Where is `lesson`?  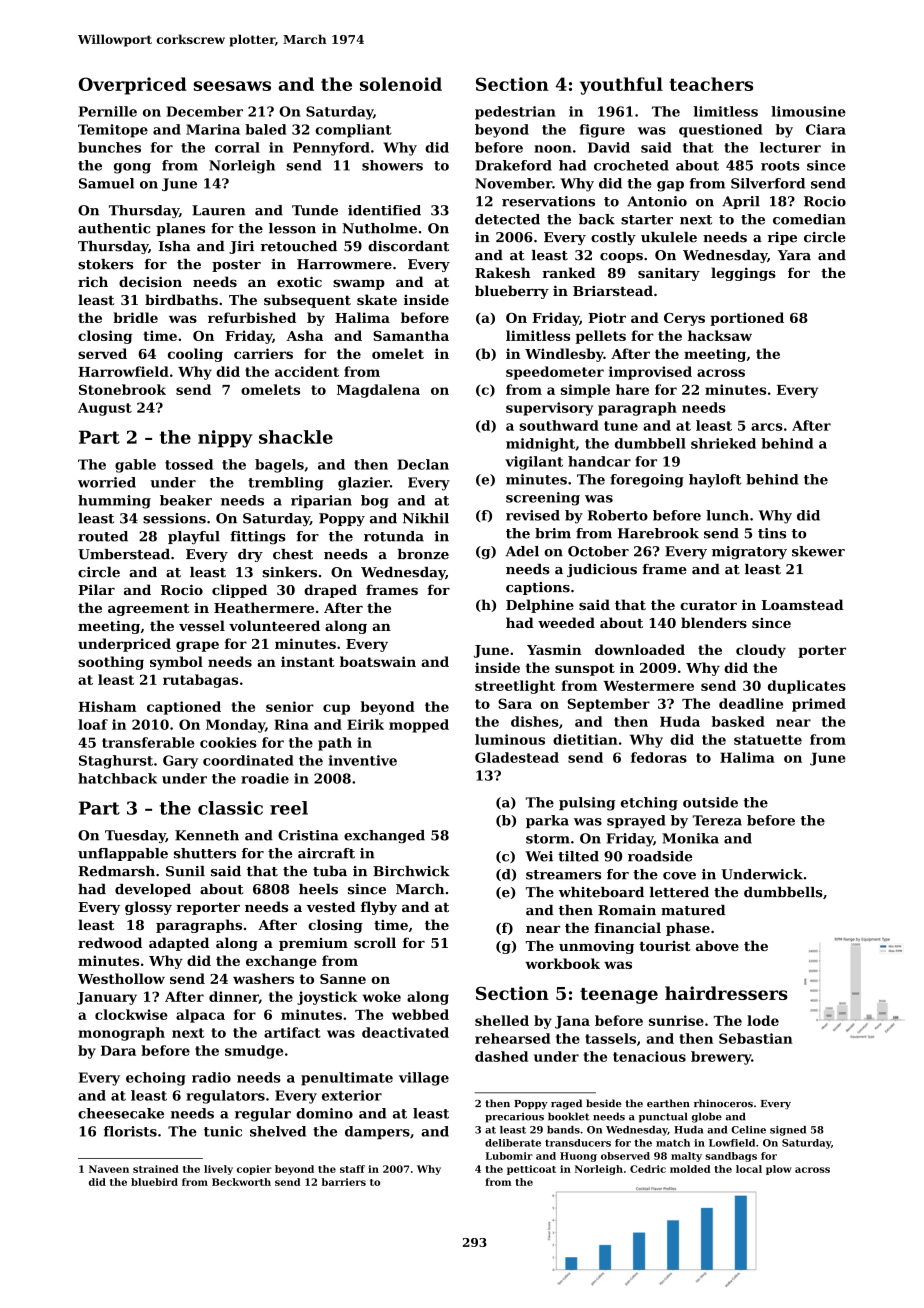
lesson is located at coordinates (292, 228).
